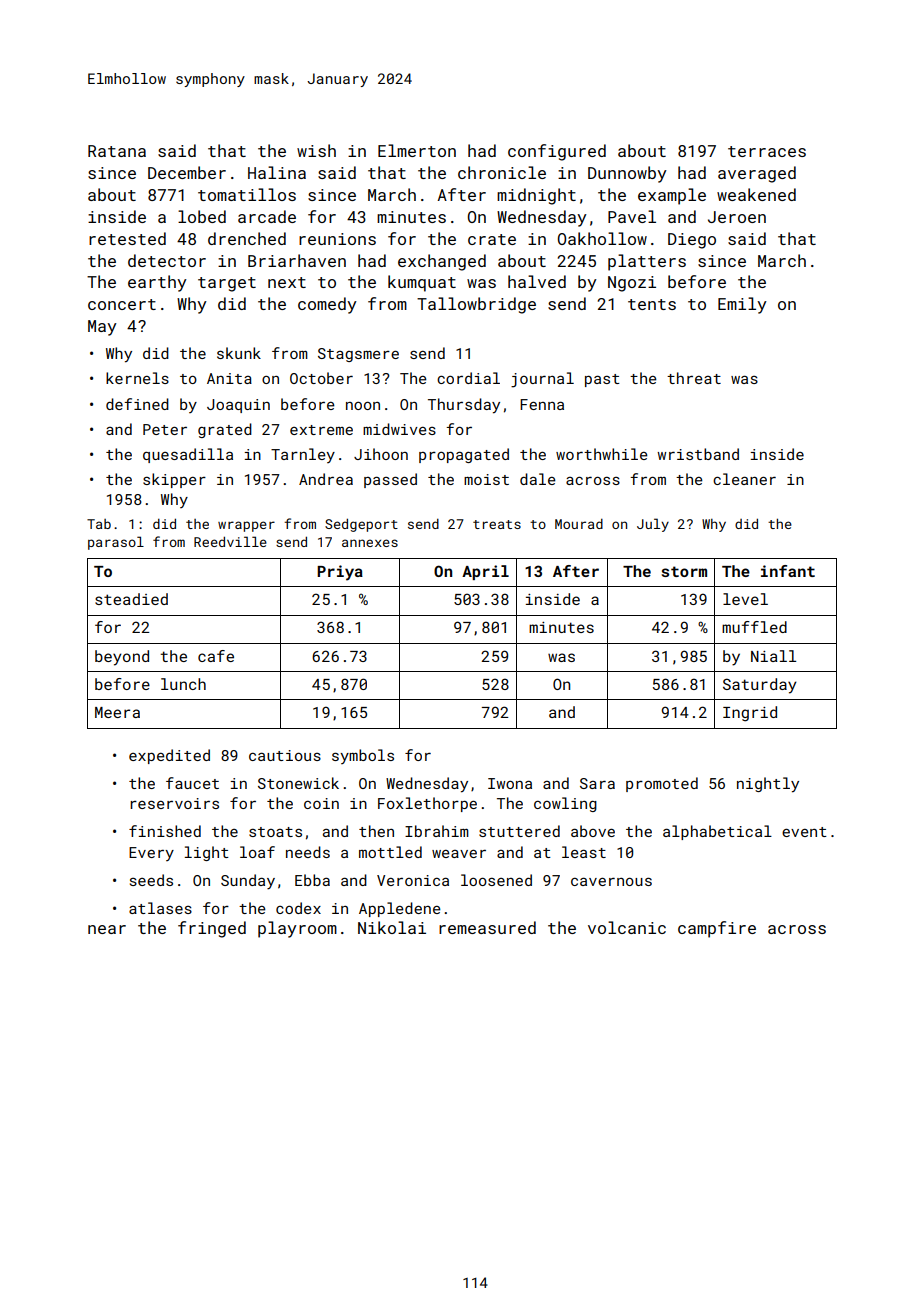  Describe the element at coordinates (698, 454) in the page. I see `wristband` at that location.
